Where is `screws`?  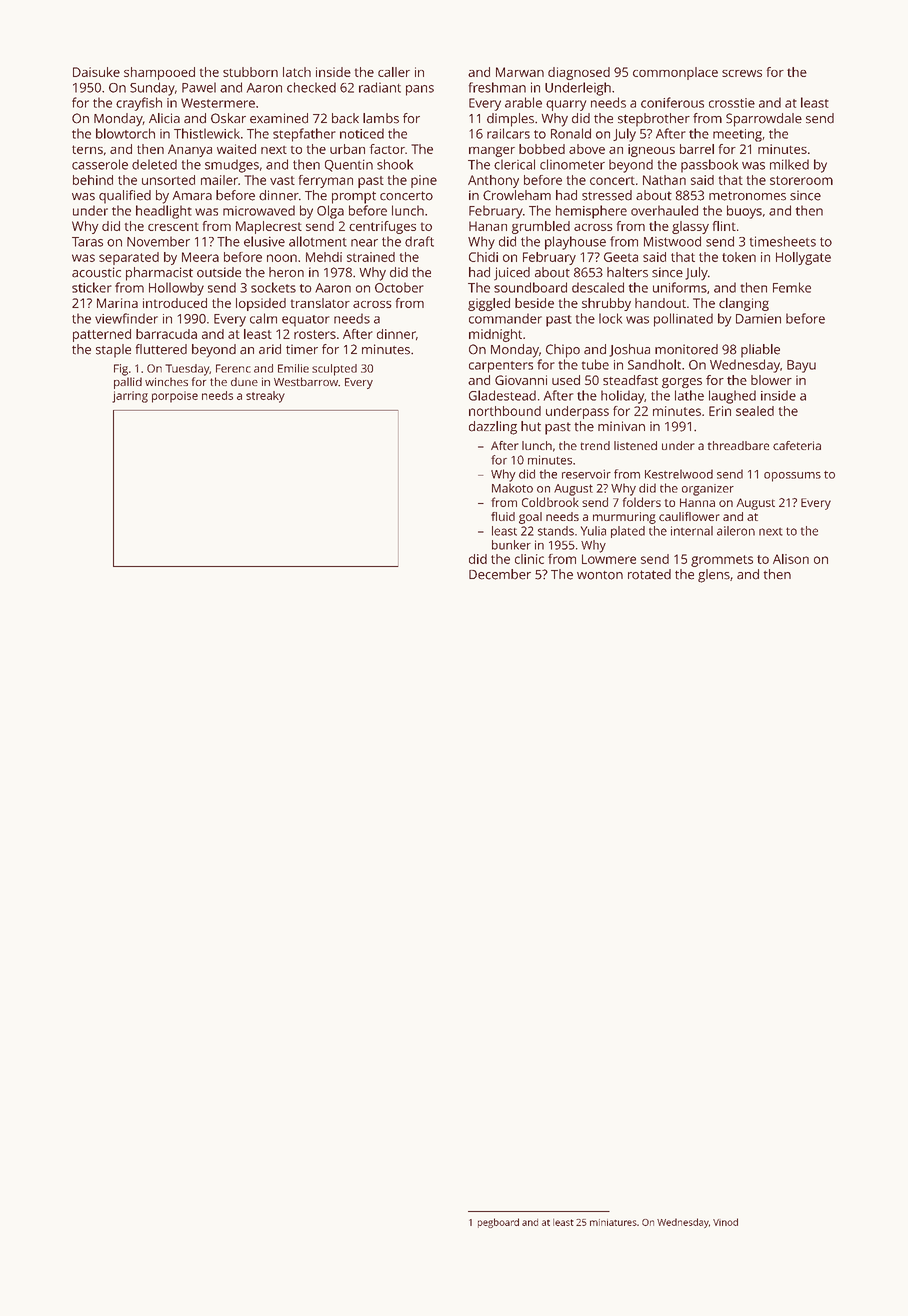 screws is located at coordinates (742, 73).
